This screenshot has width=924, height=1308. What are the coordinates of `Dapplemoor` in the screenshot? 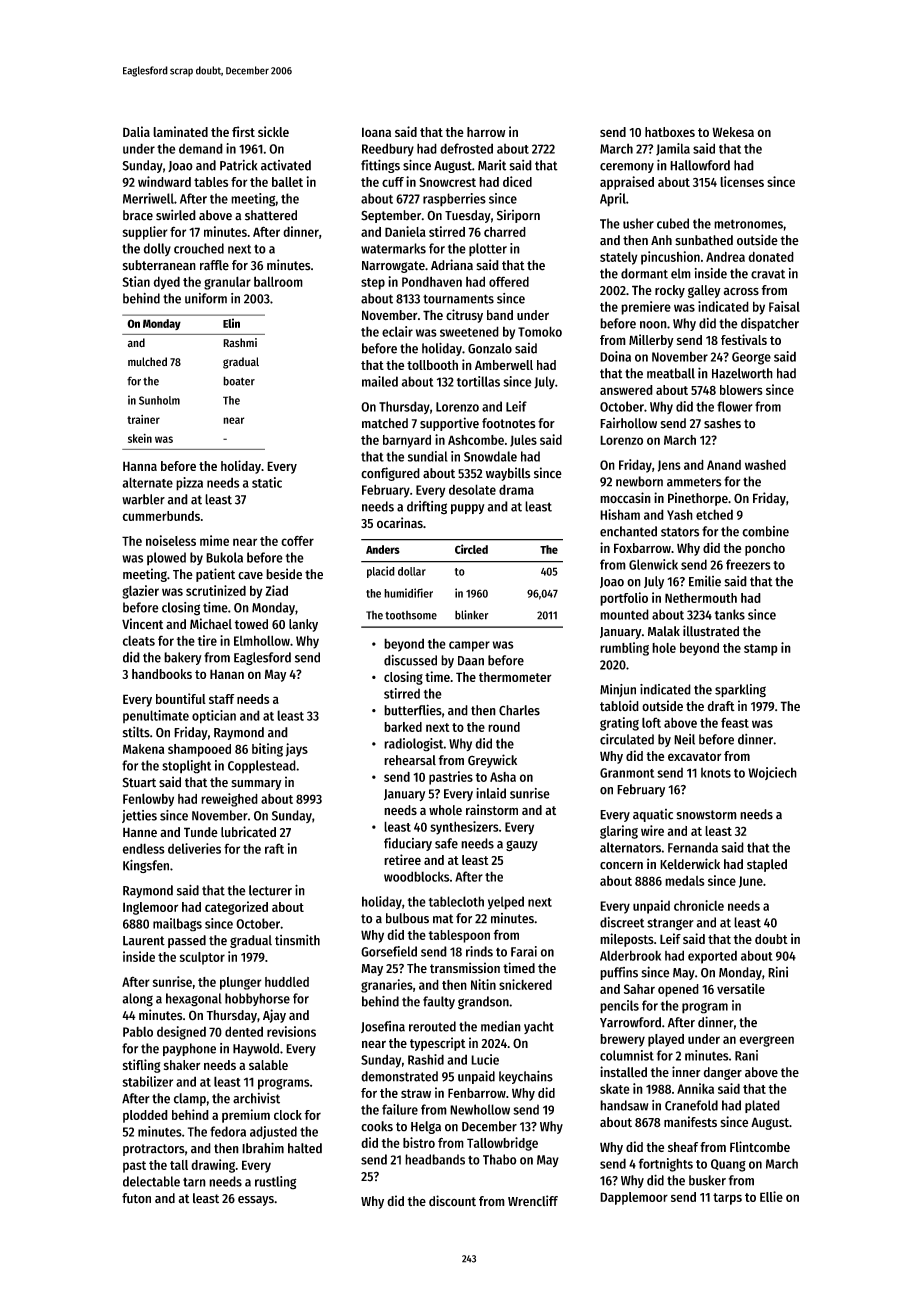 It's located at (634, 1198).
